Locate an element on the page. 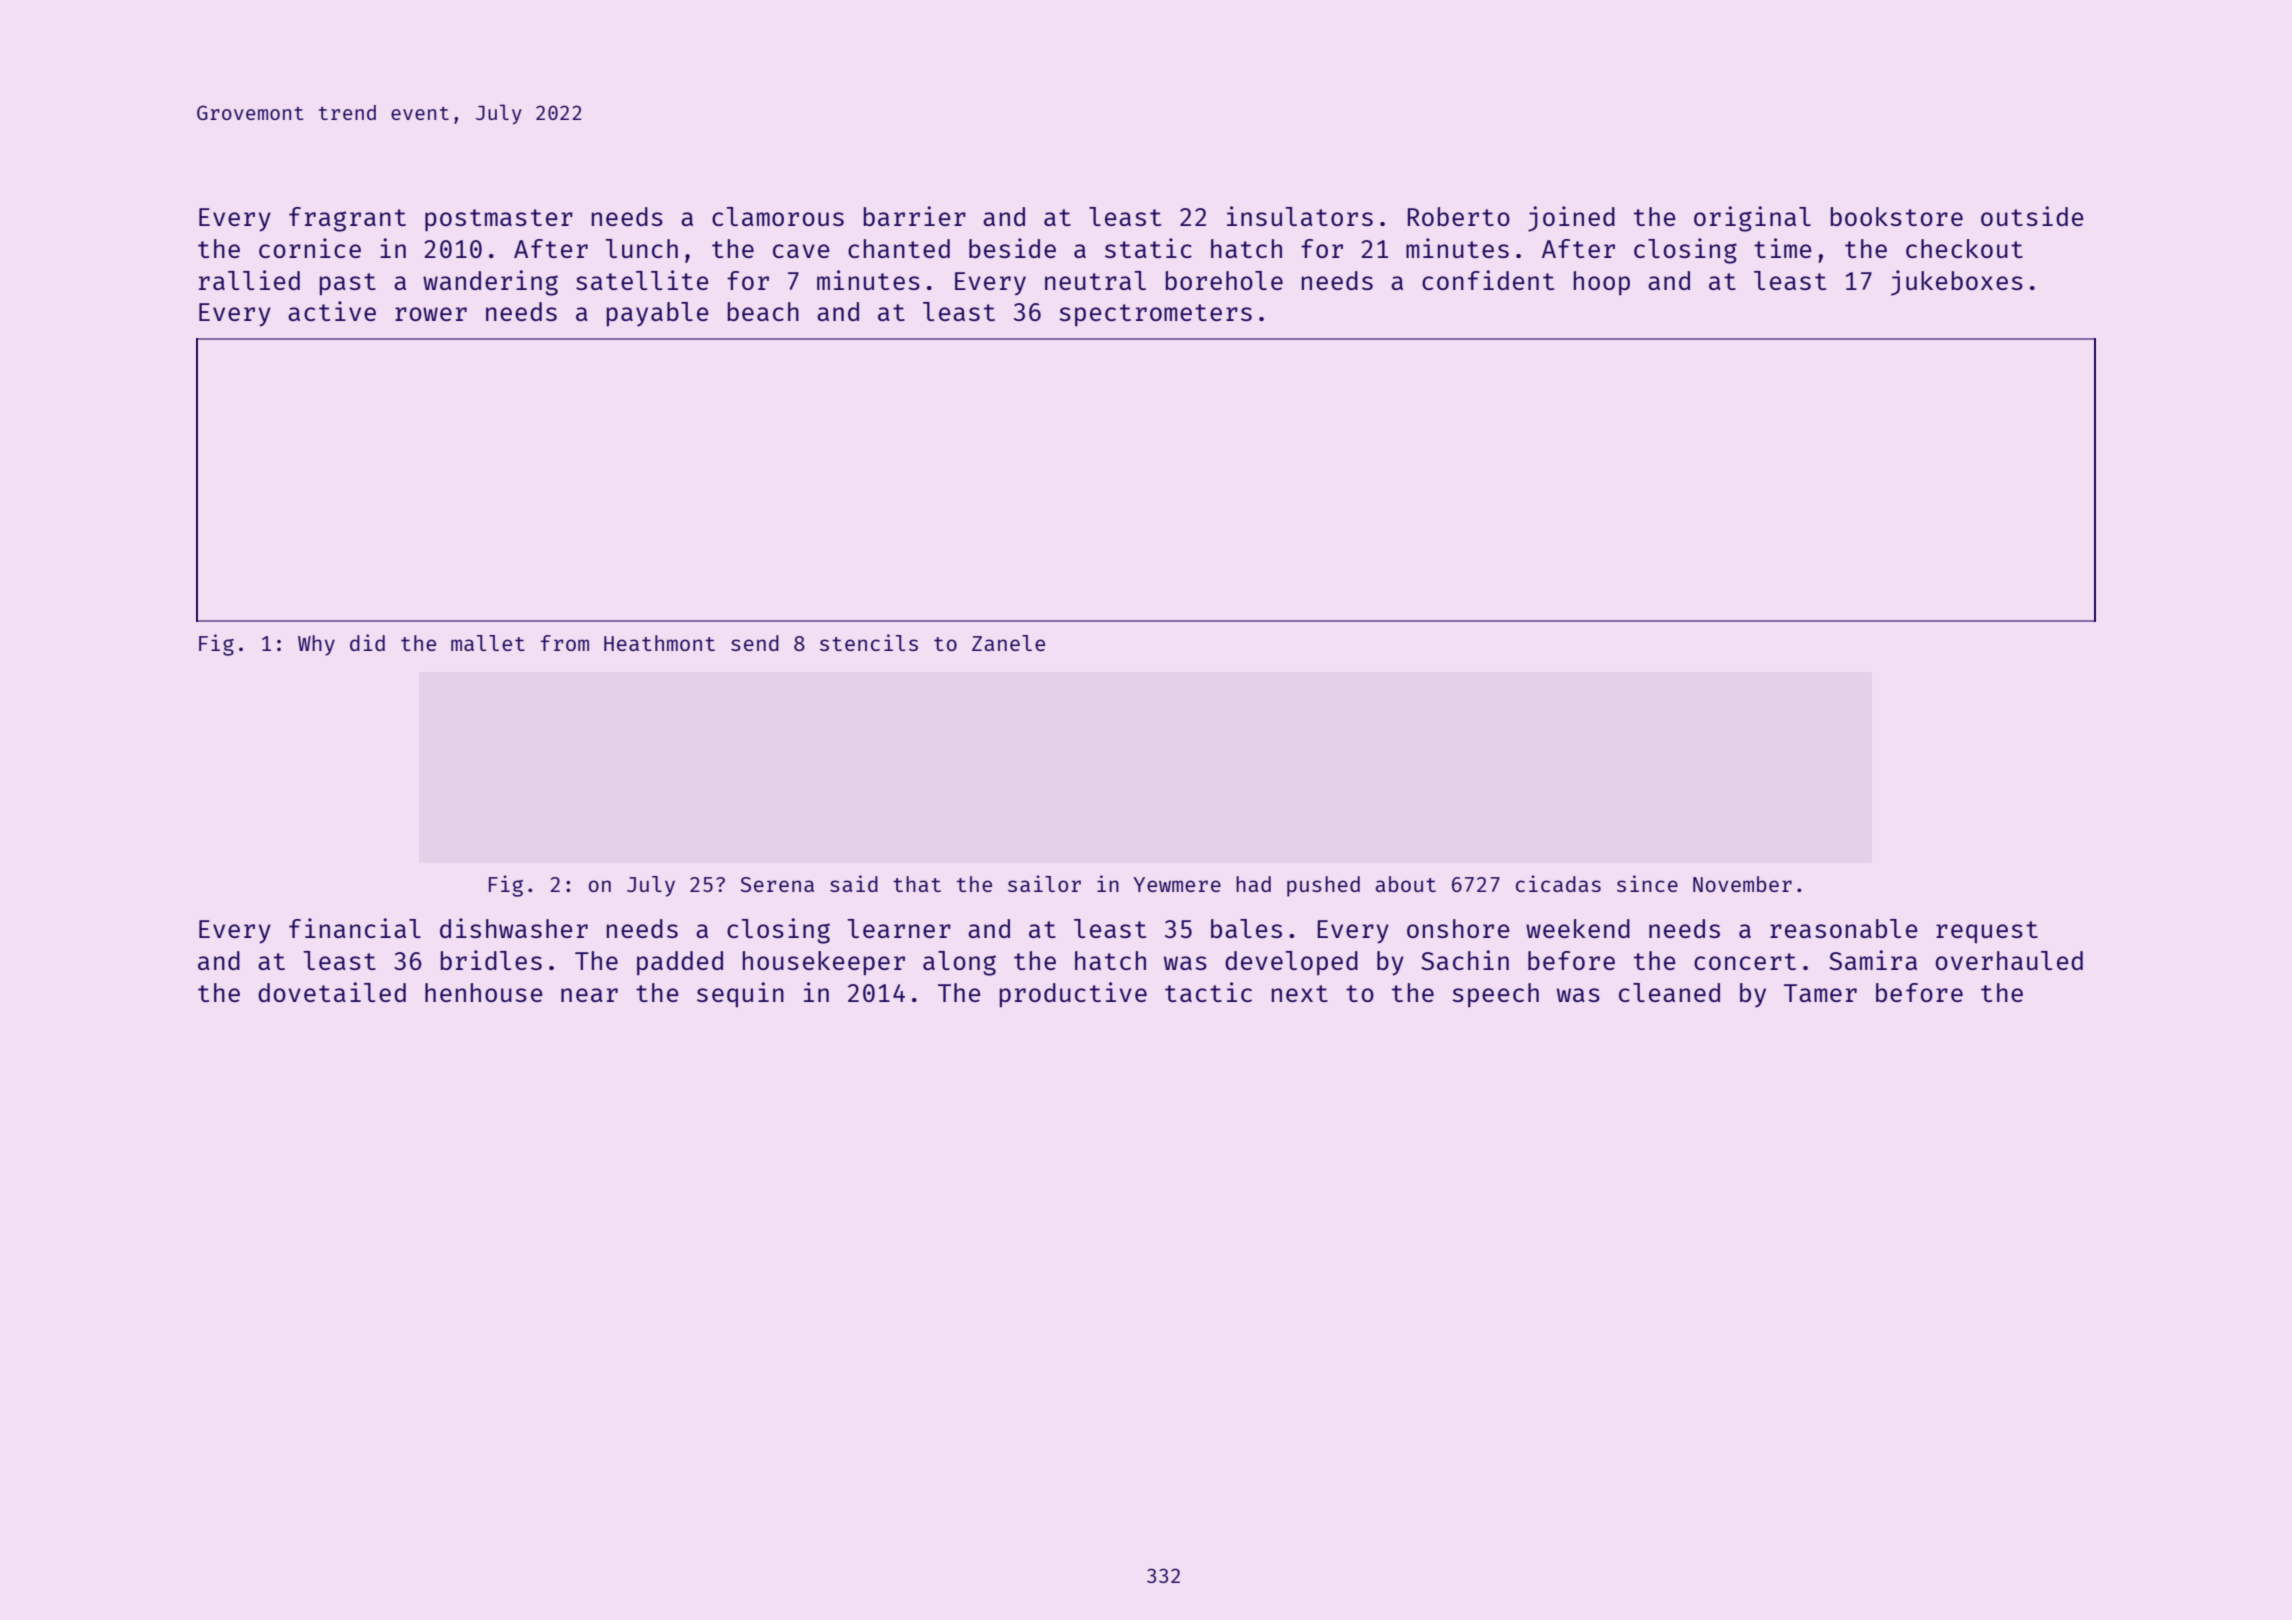 This document has width=2292, height=1620. Why is located at coordinates (316, 645).
